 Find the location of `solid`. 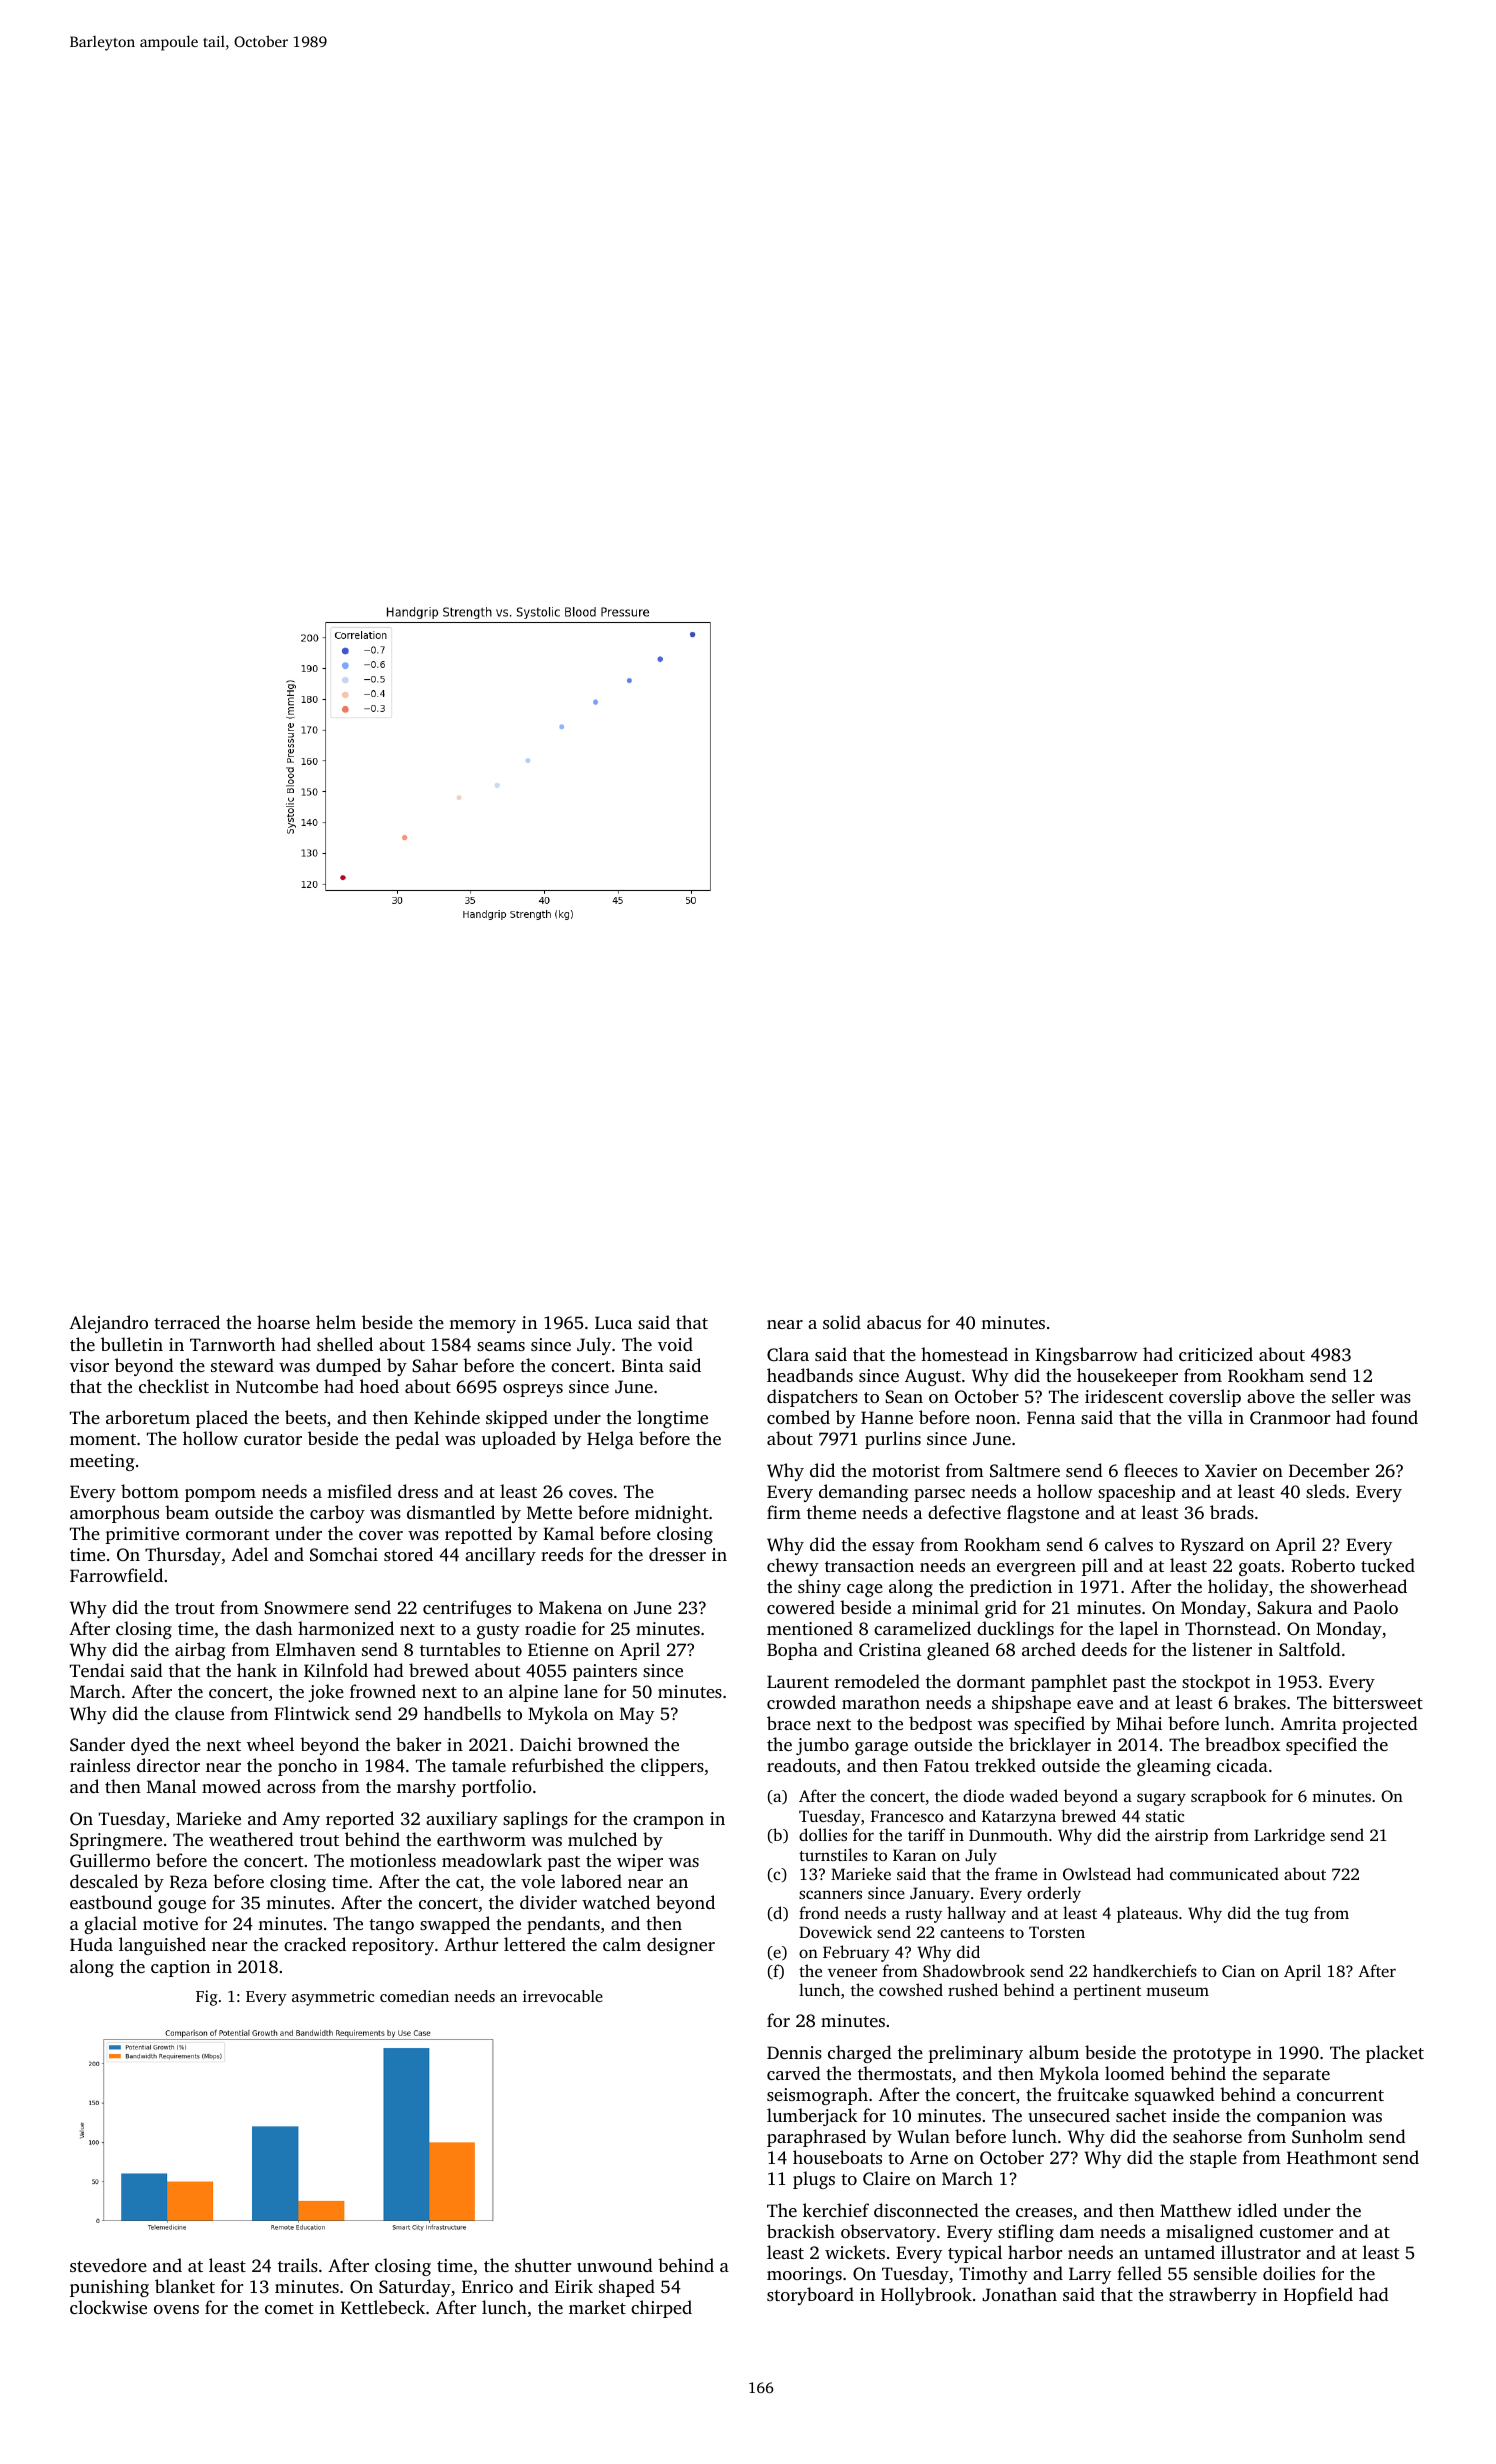

solid is located at coordinates (842, 1322).
